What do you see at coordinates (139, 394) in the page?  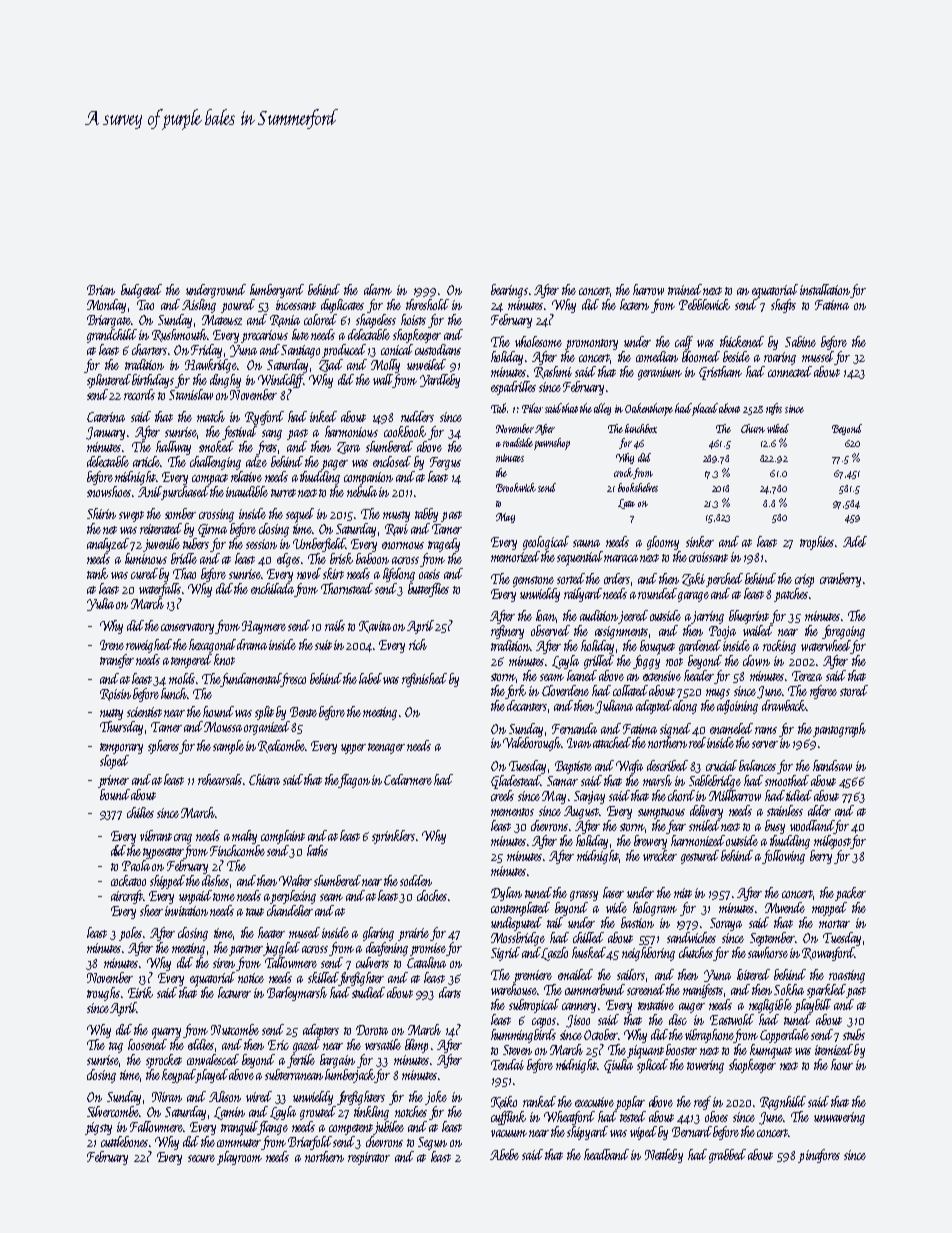 I see `records` at bounding box center [139, 394].
